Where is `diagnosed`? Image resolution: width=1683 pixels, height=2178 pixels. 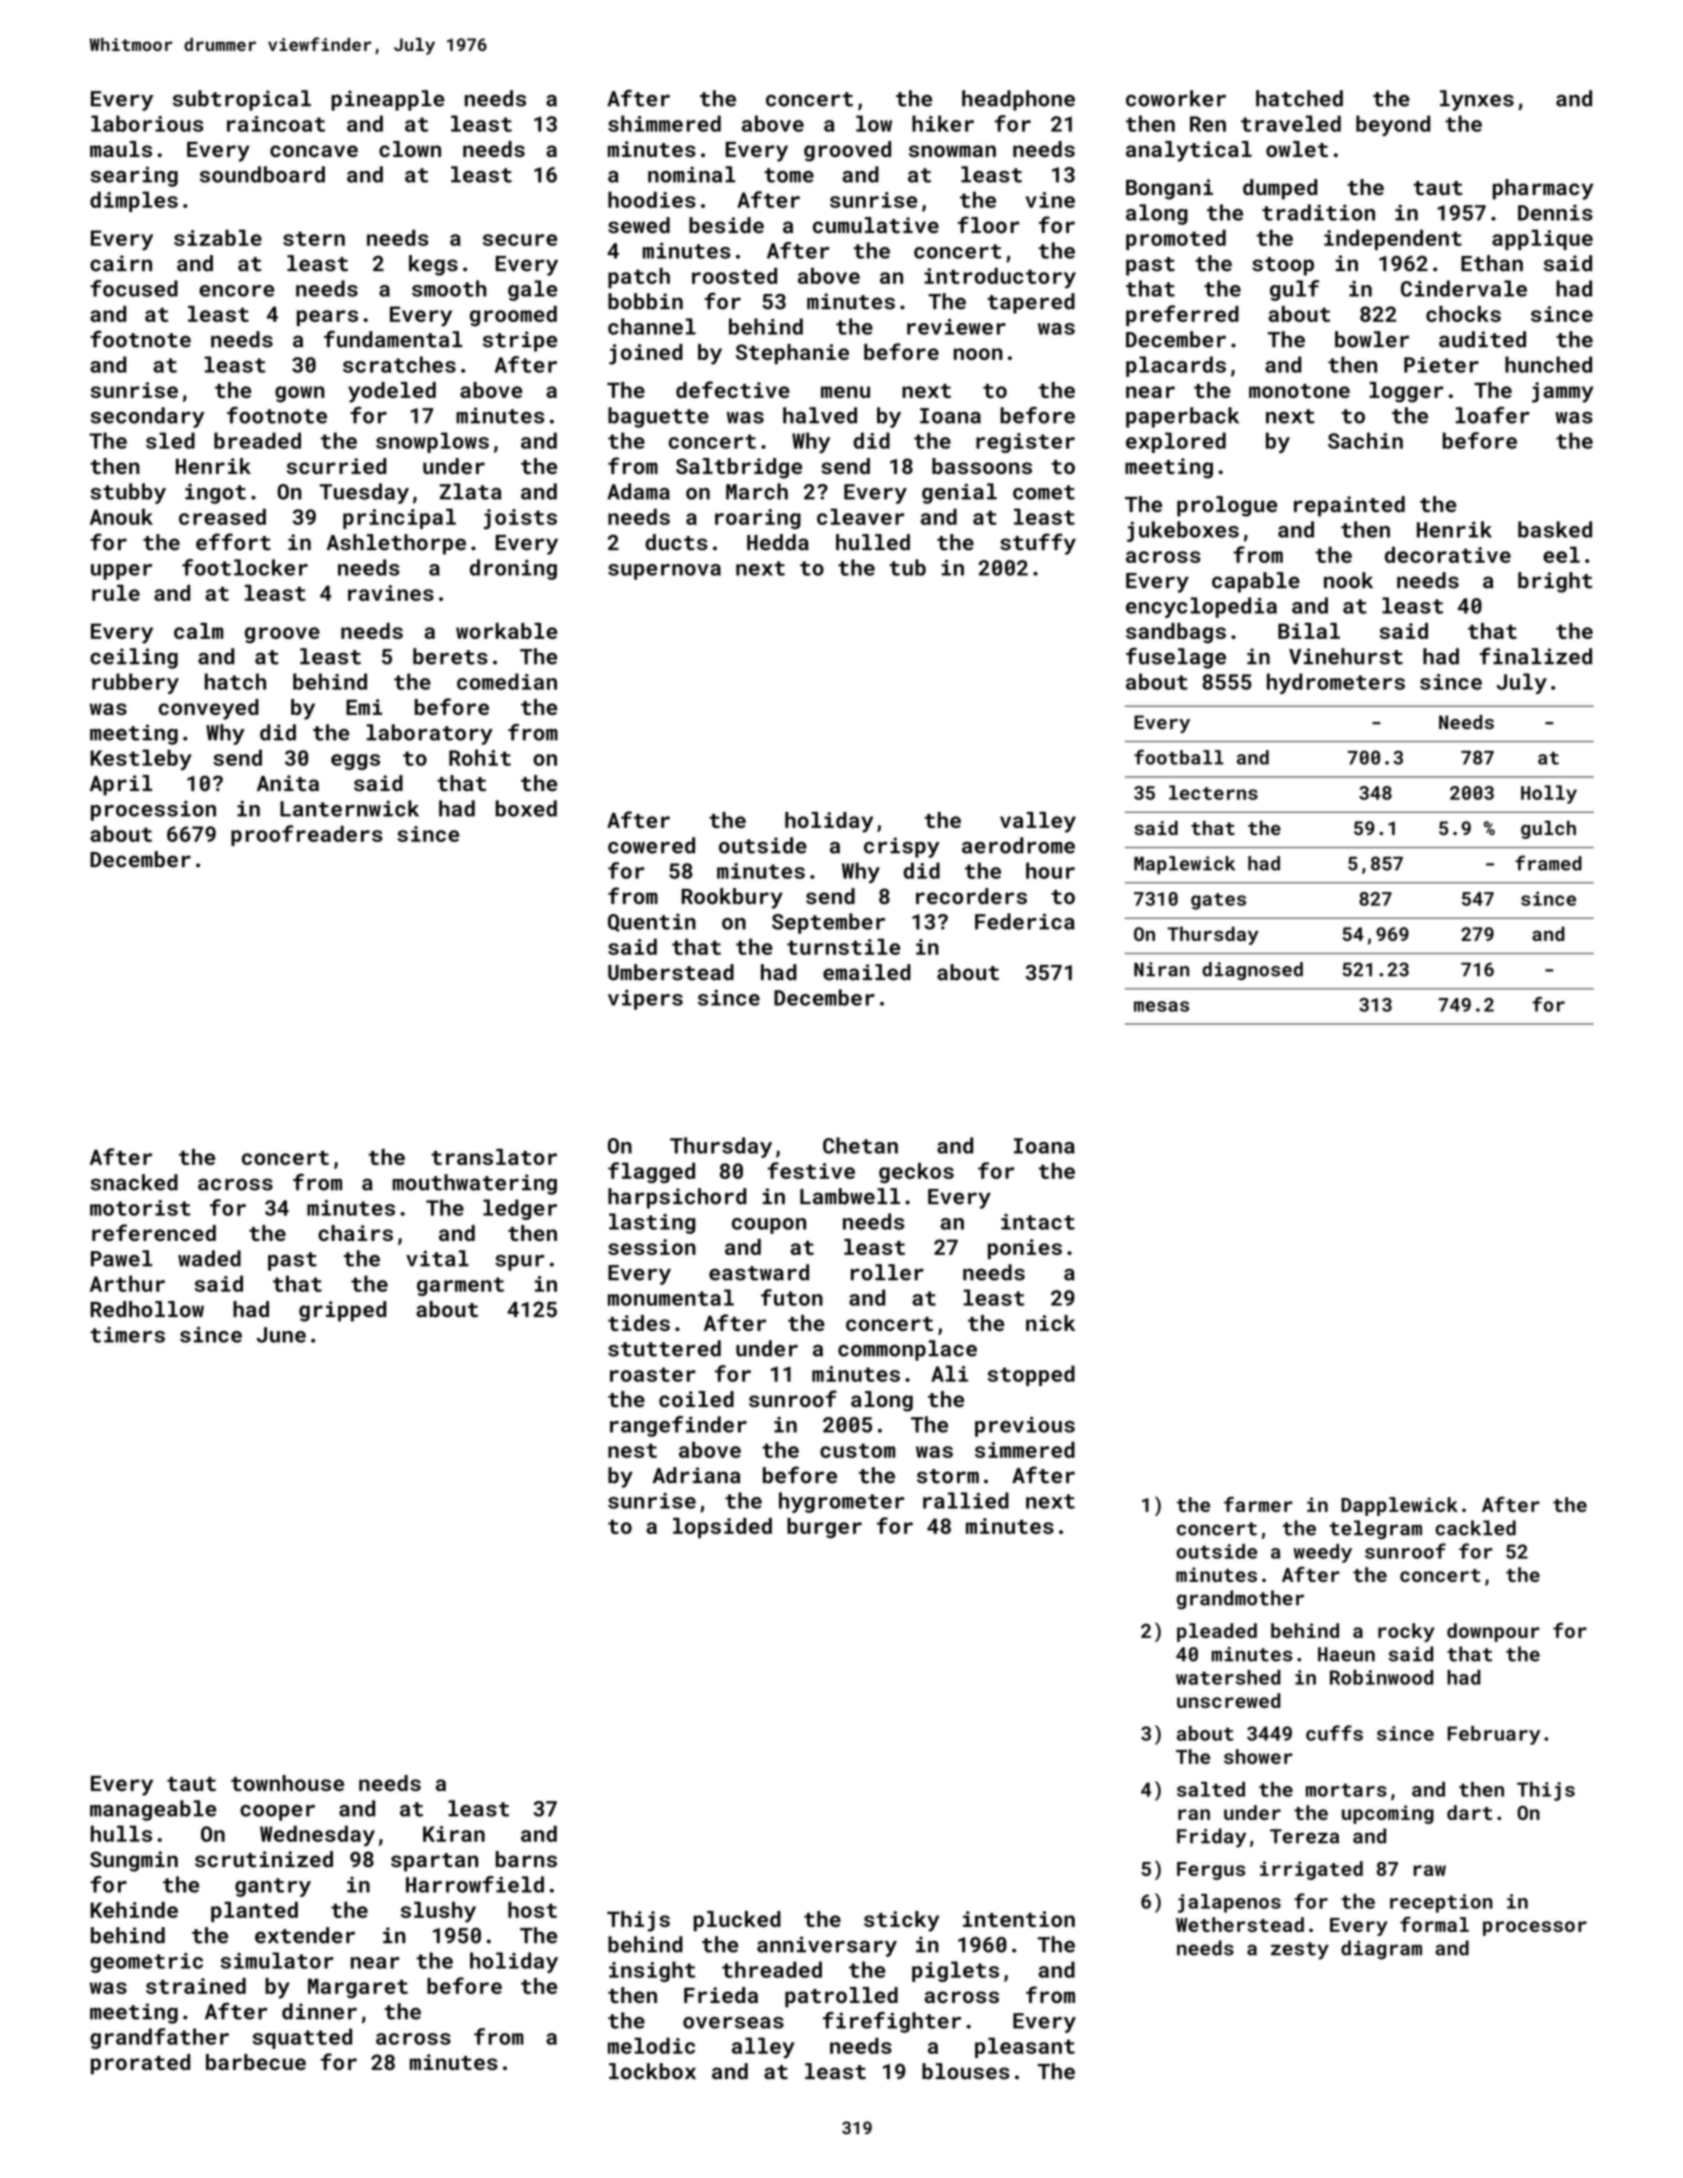
diagnosed is located at coordinates (1252, 971).
